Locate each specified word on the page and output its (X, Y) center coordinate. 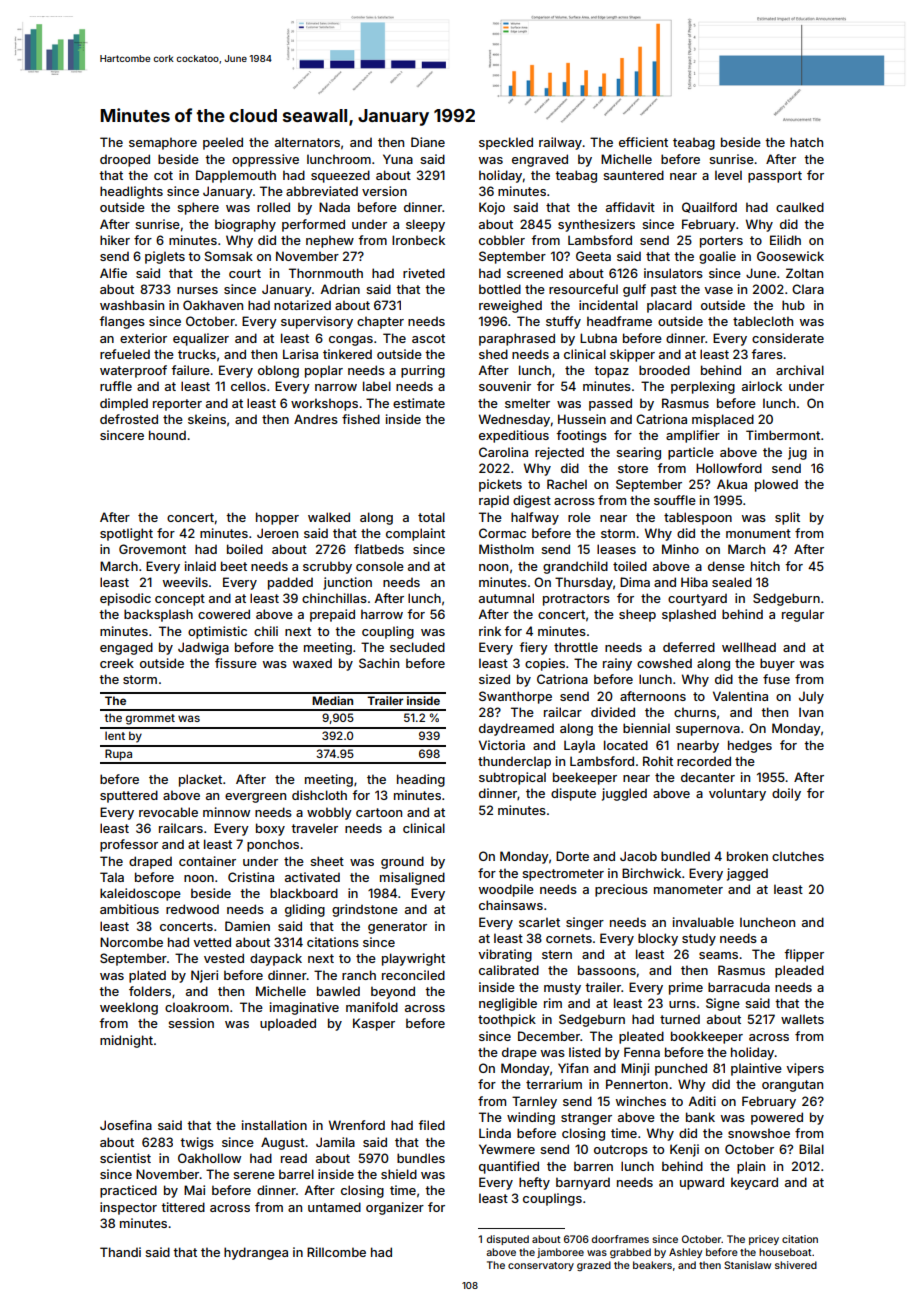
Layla (579, 746)
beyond (393, 992)
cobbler (502, 240)
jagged (747, 874)
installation (274, 1125)
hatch (806, 142)
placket (200, 780)
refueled (125, 354)
